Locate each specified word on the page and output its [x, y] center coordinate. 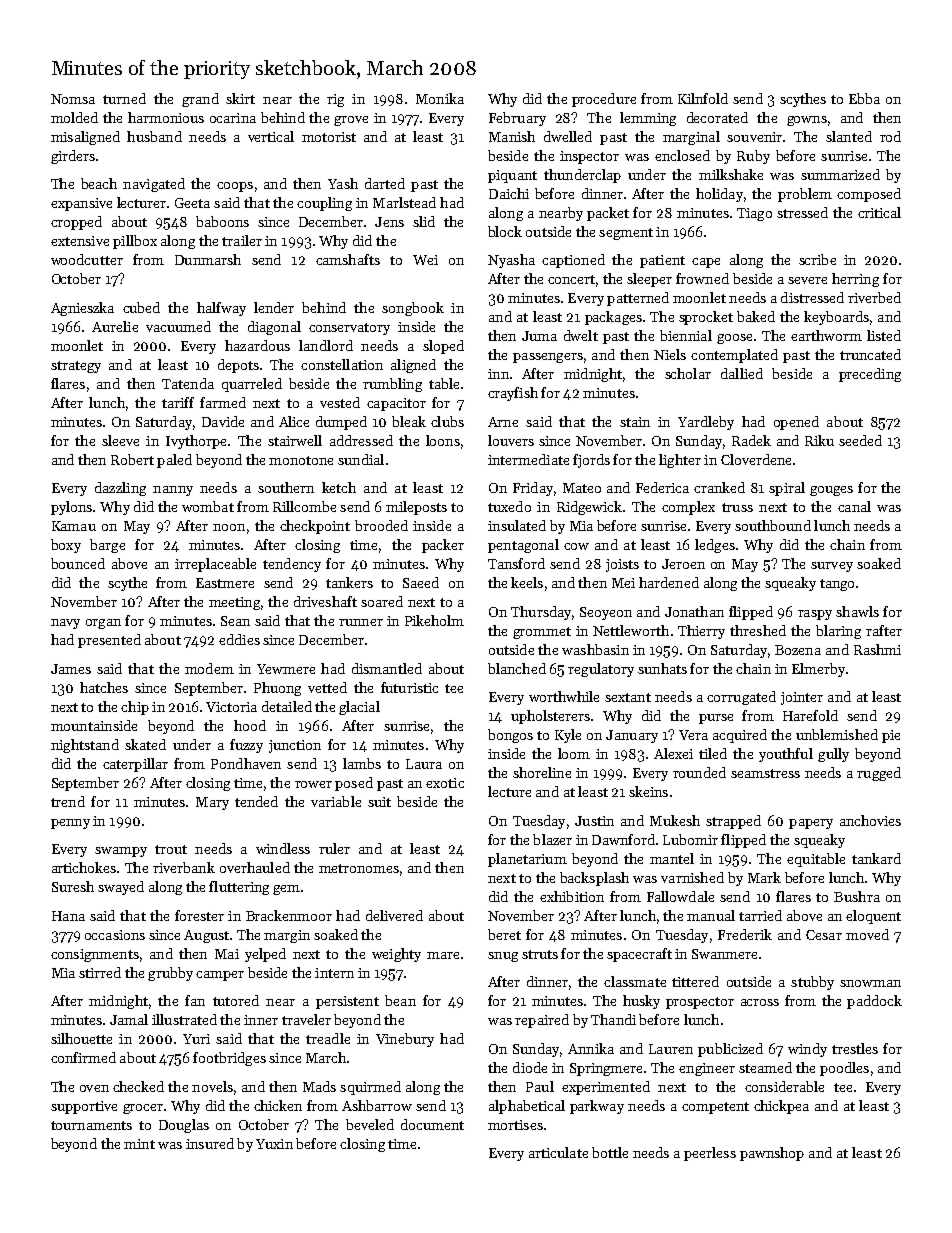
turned [124, 98]
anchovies [870, 820]
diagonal [274, 328]
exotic [445, 783]
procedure [604, 100]
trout [171, 849]
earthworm [826, 335]
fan [195, 1000]
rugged [879, 774]
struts [540, 954]
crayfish [513, 394]
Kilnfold [703, 98]
